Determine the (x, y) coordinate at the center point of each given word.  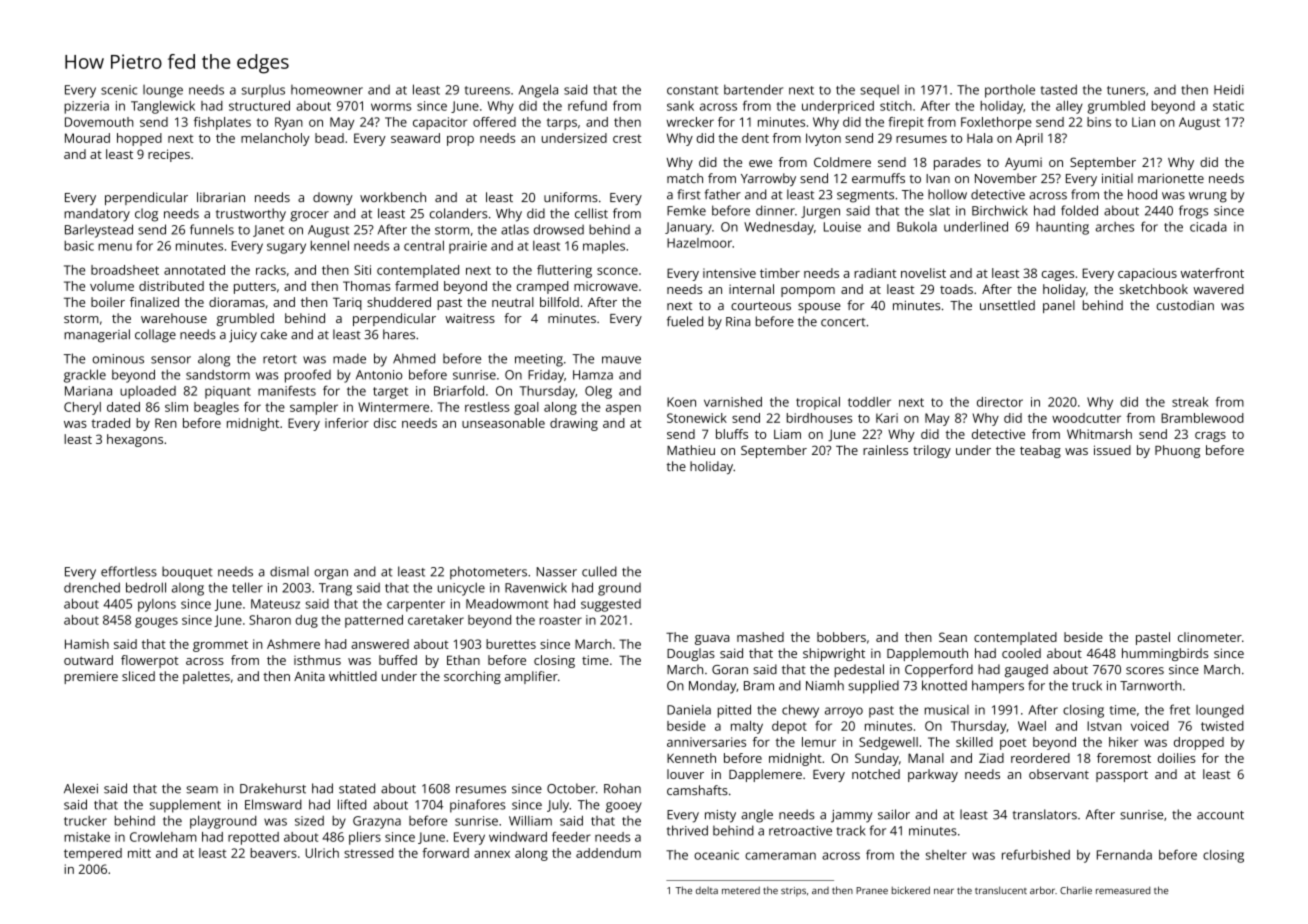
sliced (138, 676)
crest (627, 138)
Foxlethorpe (996, 123)
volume (112, 286)
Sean (953, 637)
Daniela (689, 710)
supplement (185, 806)
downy (333, 198)
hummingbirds (1165, 654)
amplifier (531, 677)
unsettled (1007, 305)
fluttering (564, 271)
